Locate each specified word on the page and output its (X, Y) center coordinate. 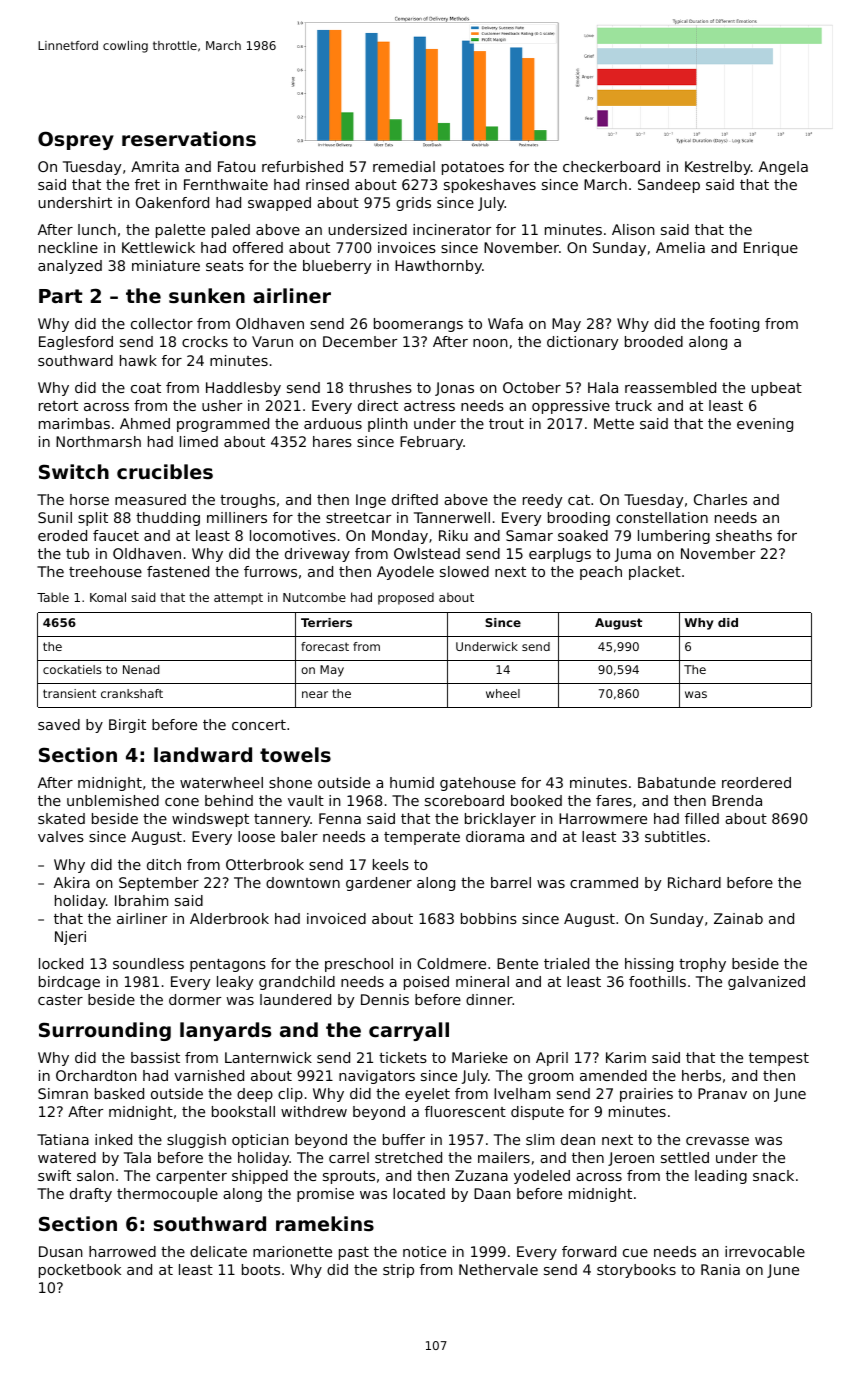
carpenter (191, 1177)
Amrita (155, 166)
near (315, 694)
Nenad (141, 669)
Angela (783, 168)
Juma (633, 555)
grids (413, 204)
